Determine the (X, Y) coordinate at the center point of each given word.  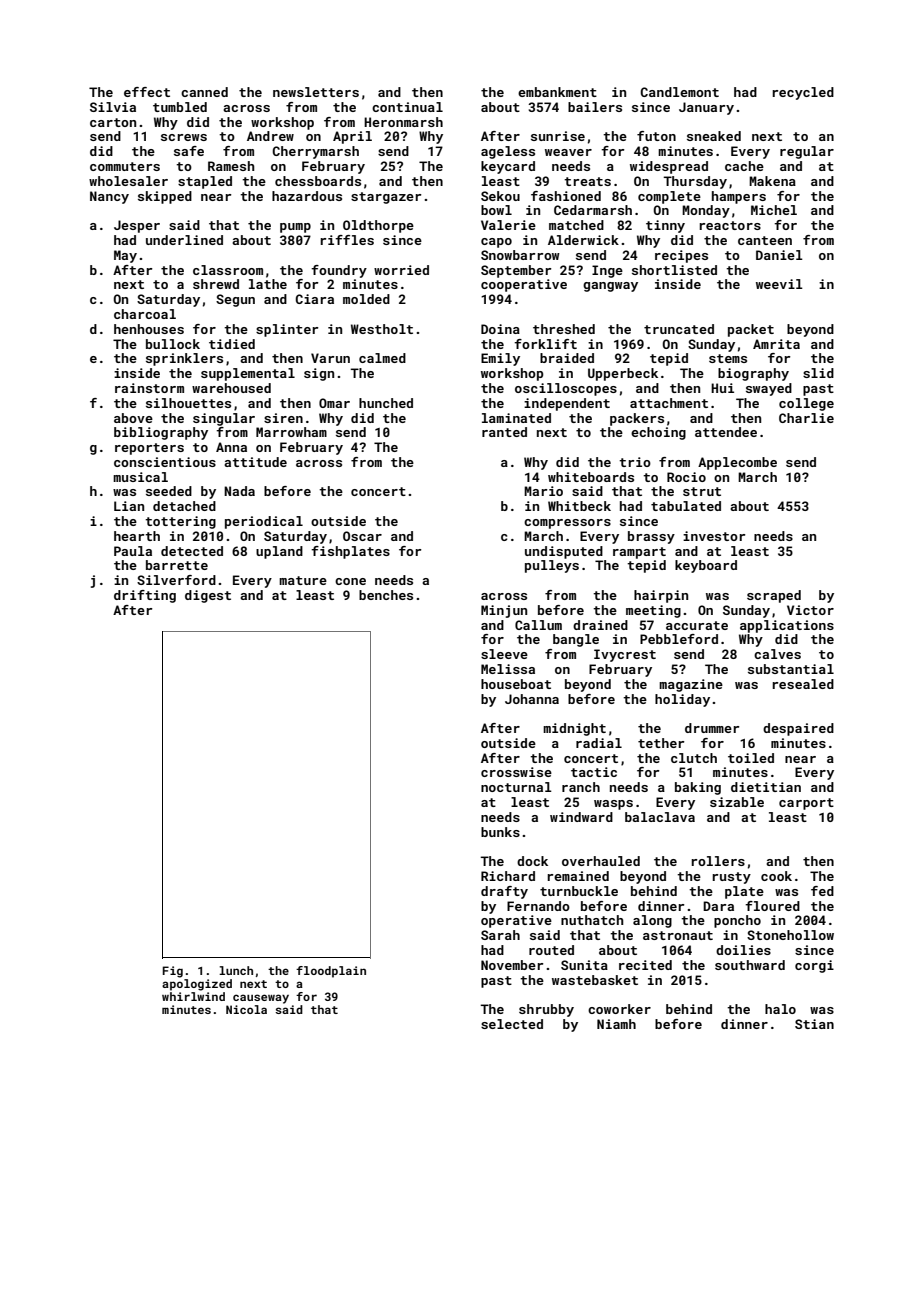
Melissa (508, 669)
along (652, 921)
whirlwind (193, 996)
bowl (496, 210)
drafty (504, 892)
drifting (145, 596)
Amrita (776, 344)
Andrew (270, 136)
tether (661, 743)
